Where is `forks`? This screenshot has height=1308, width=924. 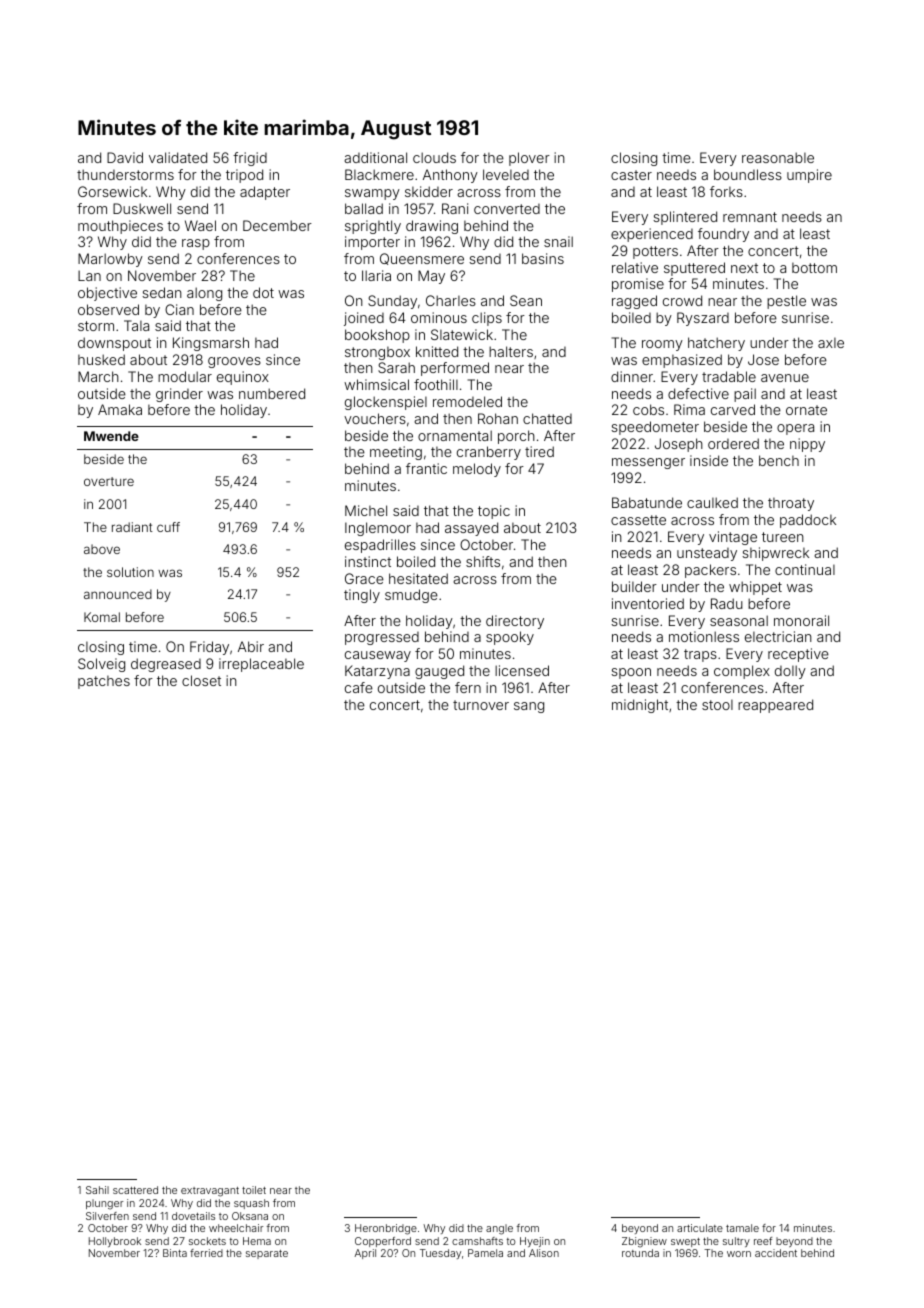 forks is located at coordinates (726, 191).
